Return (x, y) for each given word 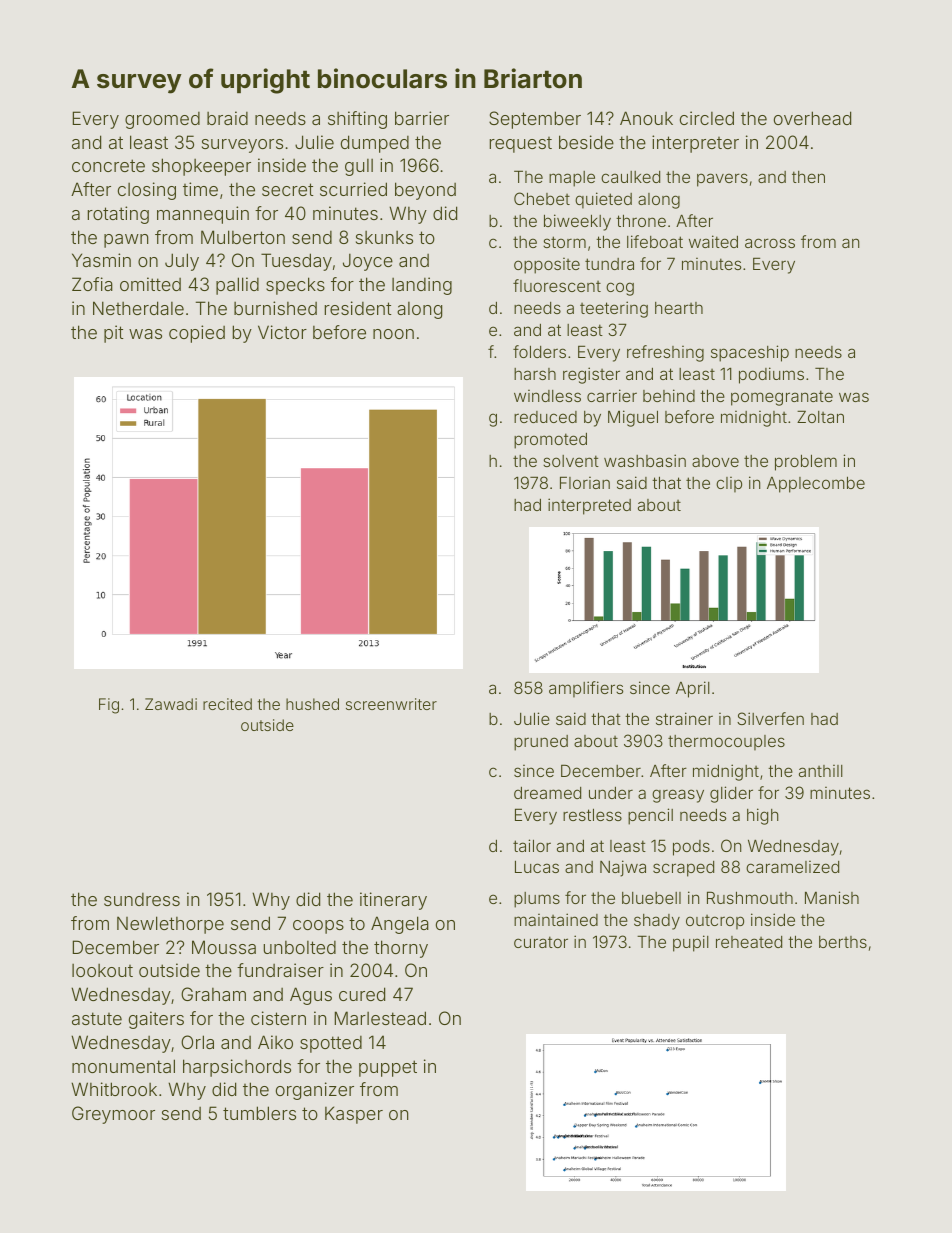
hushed (312, 704)
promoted (550, 441)
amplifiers (586, 689)
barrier (422, 118)
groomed (162, 120)
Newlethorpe (170, 925)
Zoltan (820, 416)
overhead (812, 118)
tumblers (259, 1113)
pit (113, 334)
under (611, 793)
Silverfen (770, 718)
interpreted (589, 506)
